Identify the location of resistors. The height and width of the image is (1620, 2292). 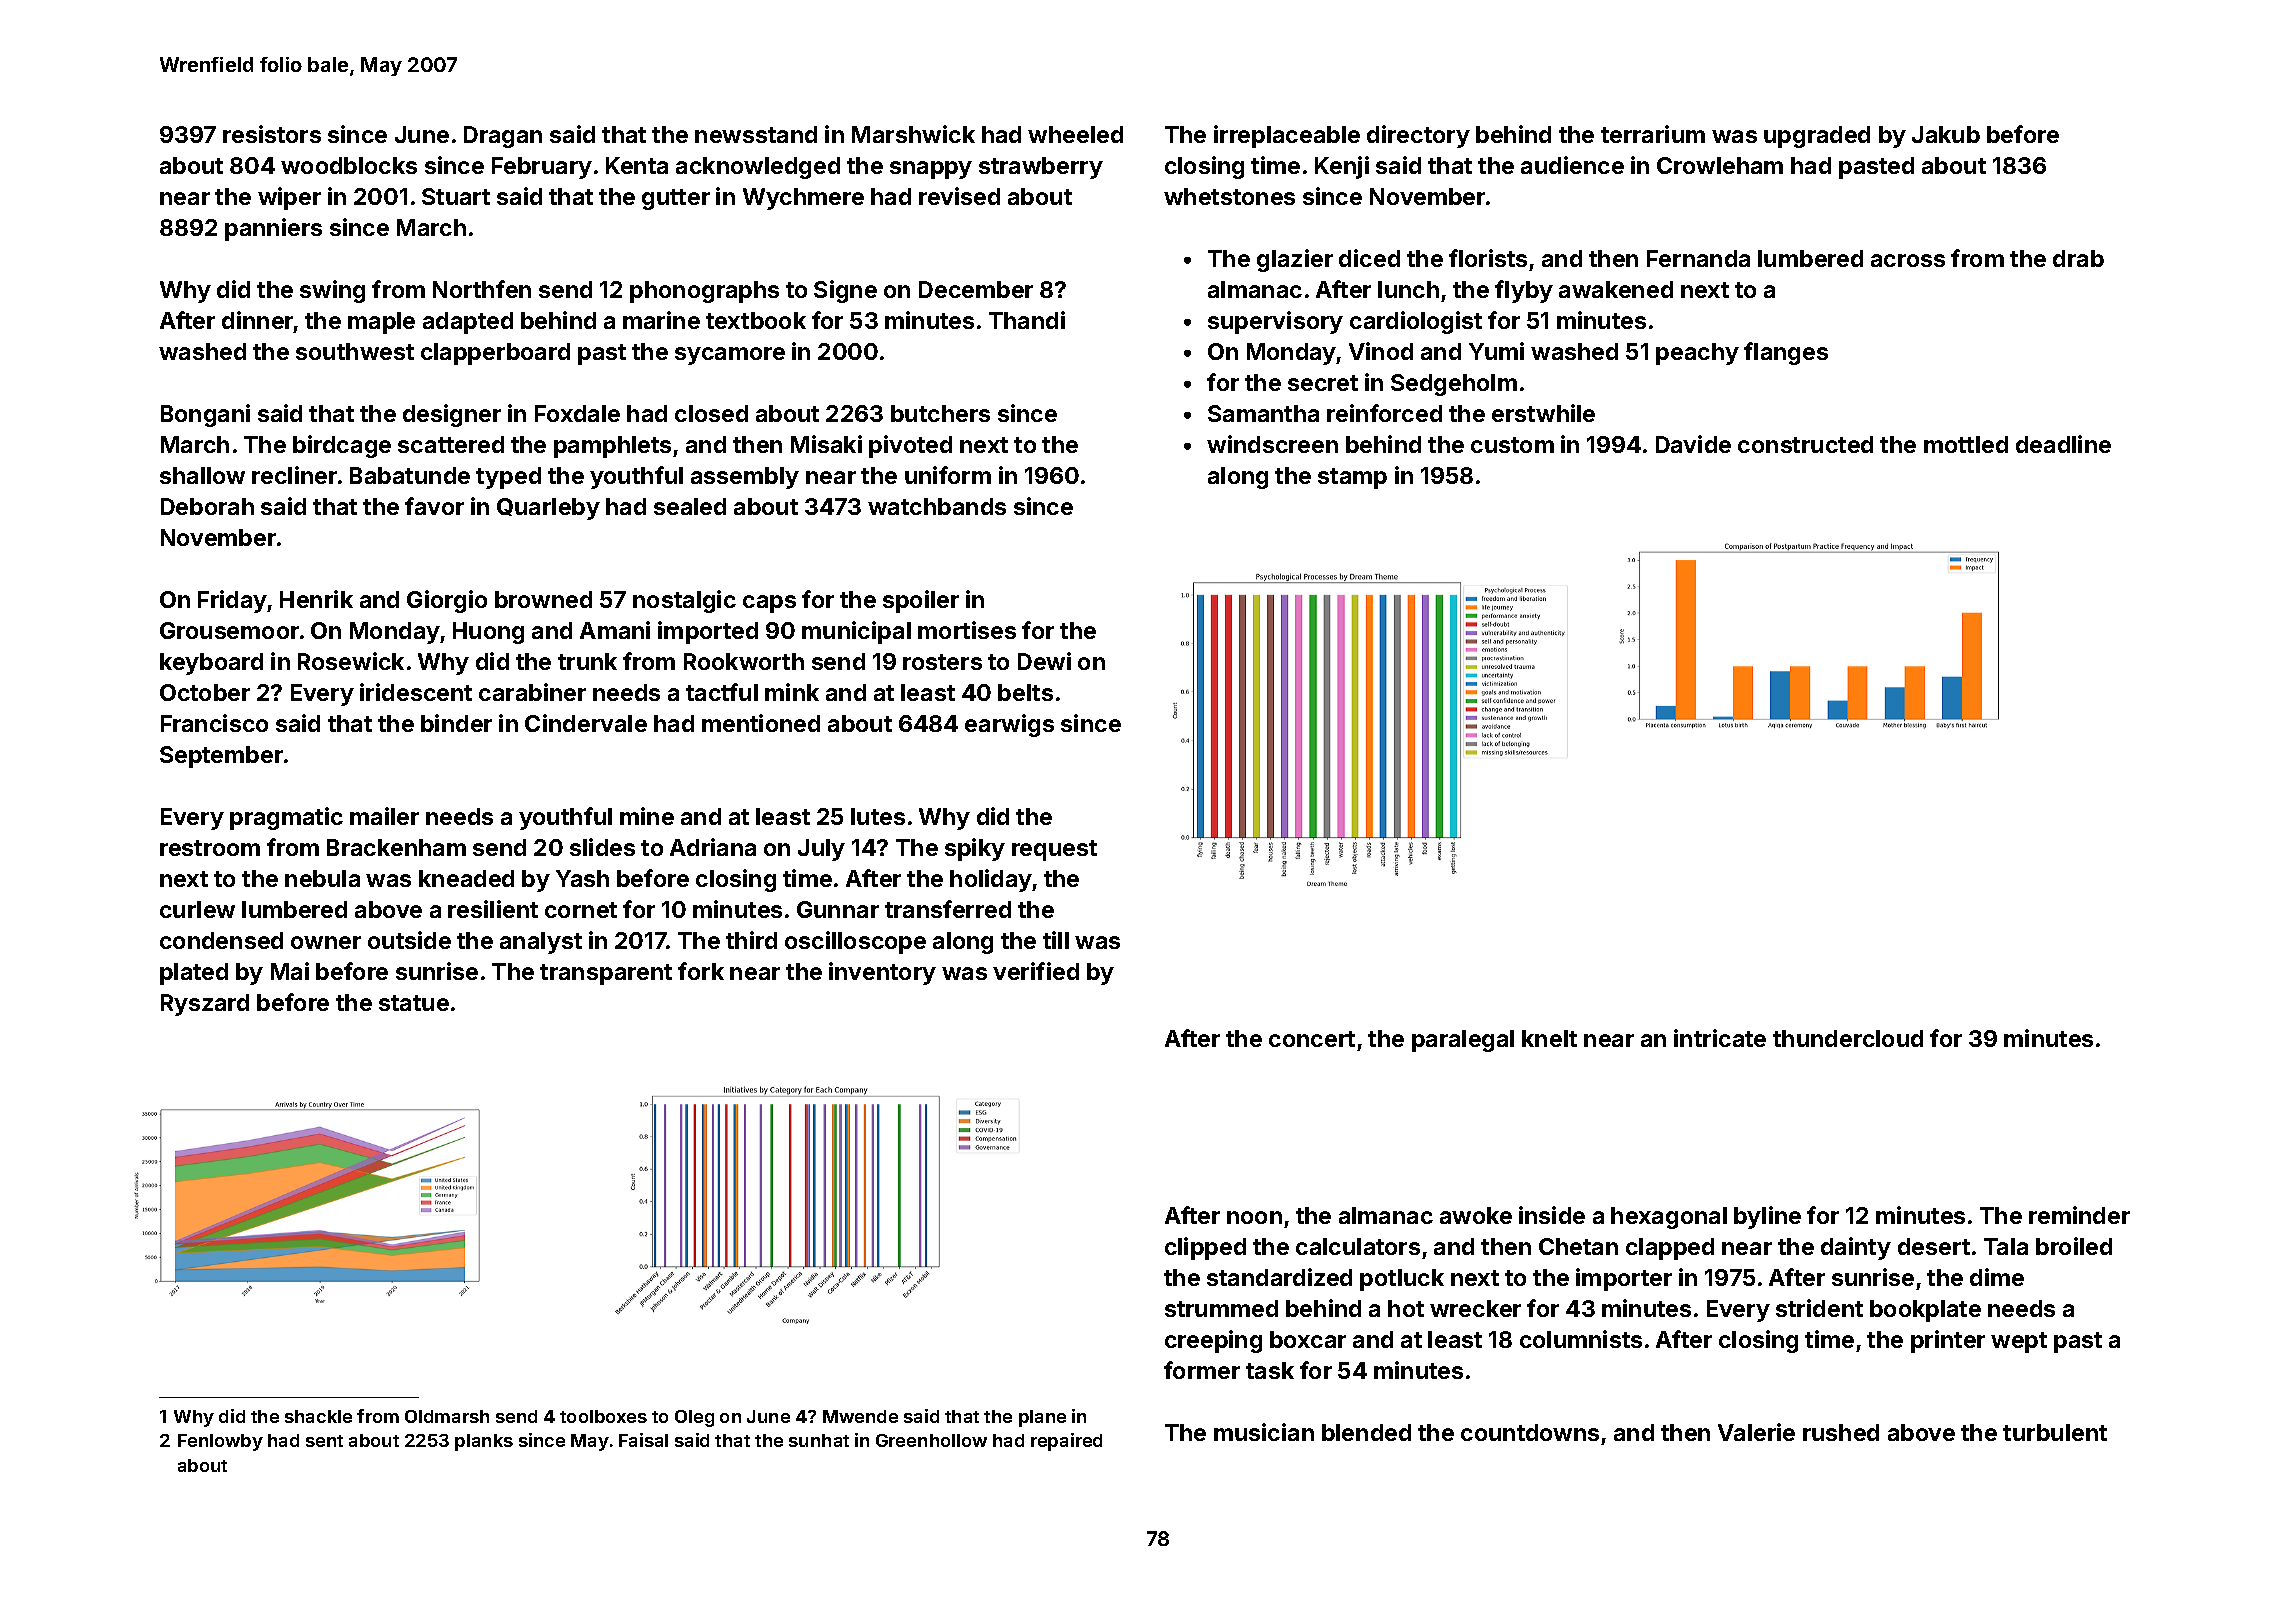
(272, 134).
